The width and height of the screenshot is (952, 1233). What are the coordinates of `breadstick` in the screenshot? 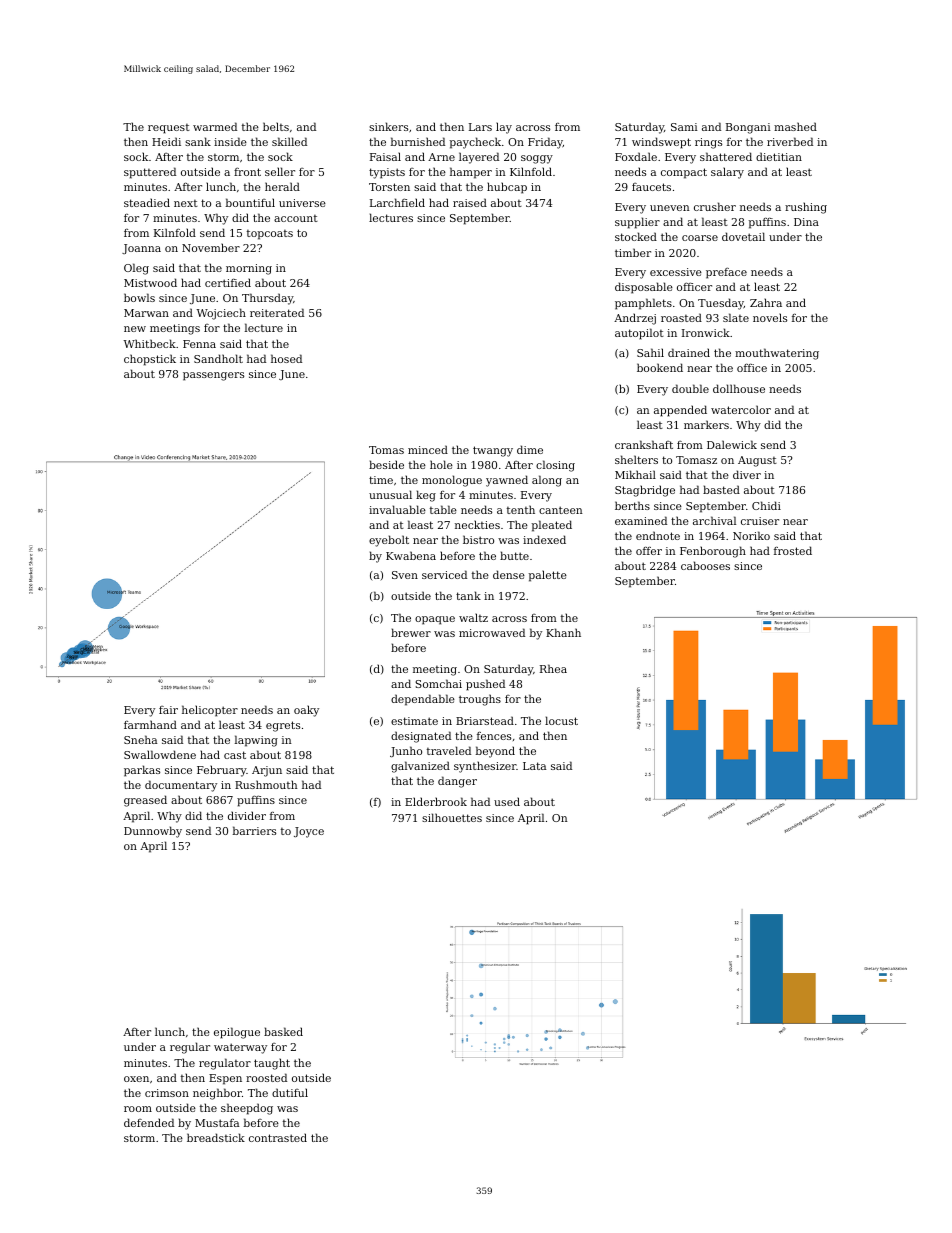 It's located at (216, 1137).
